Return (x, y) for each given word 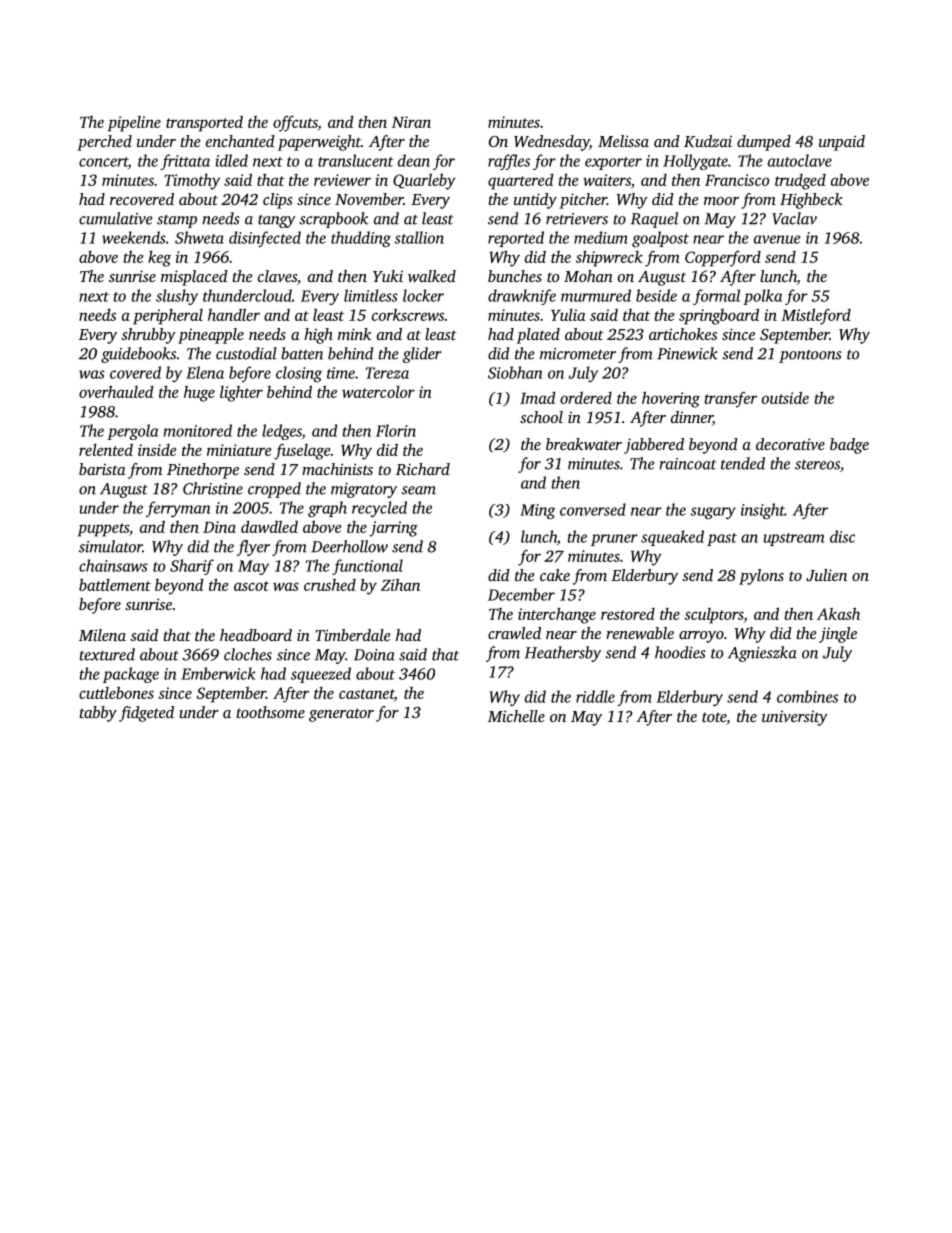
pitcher (583, 201)
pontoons (810, 356)
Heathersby (563, 654)
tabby (98, 714)
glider (422, 355)
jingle (838, 635)
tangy (277, 221)
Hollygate (695, 162)
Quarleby (424, 181)
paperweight (319, 143)
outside (785, 397)
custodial (246, 353)
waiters (607, 180)
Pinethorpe (203, 471)
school (541, 417)
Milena (102, 635)
